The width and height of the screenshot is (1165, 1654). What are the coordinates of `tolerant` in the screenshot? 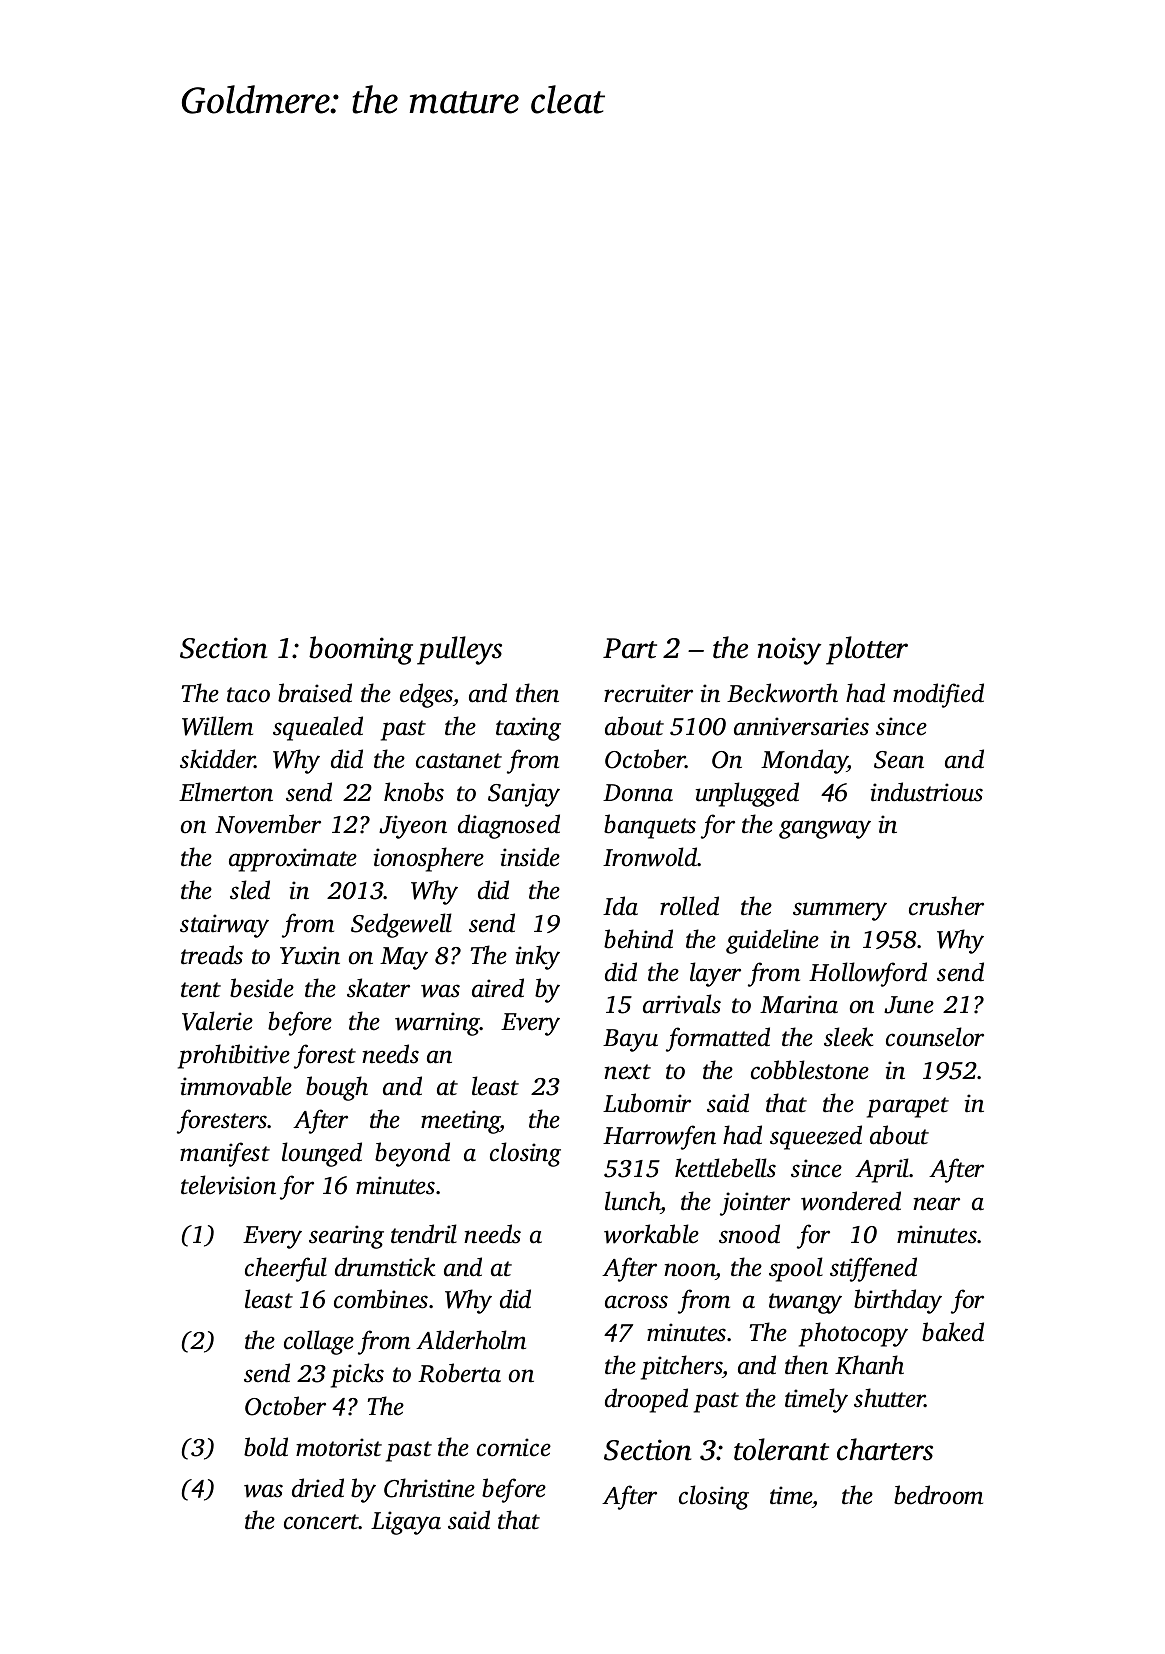 It's located at (781, 1449).
